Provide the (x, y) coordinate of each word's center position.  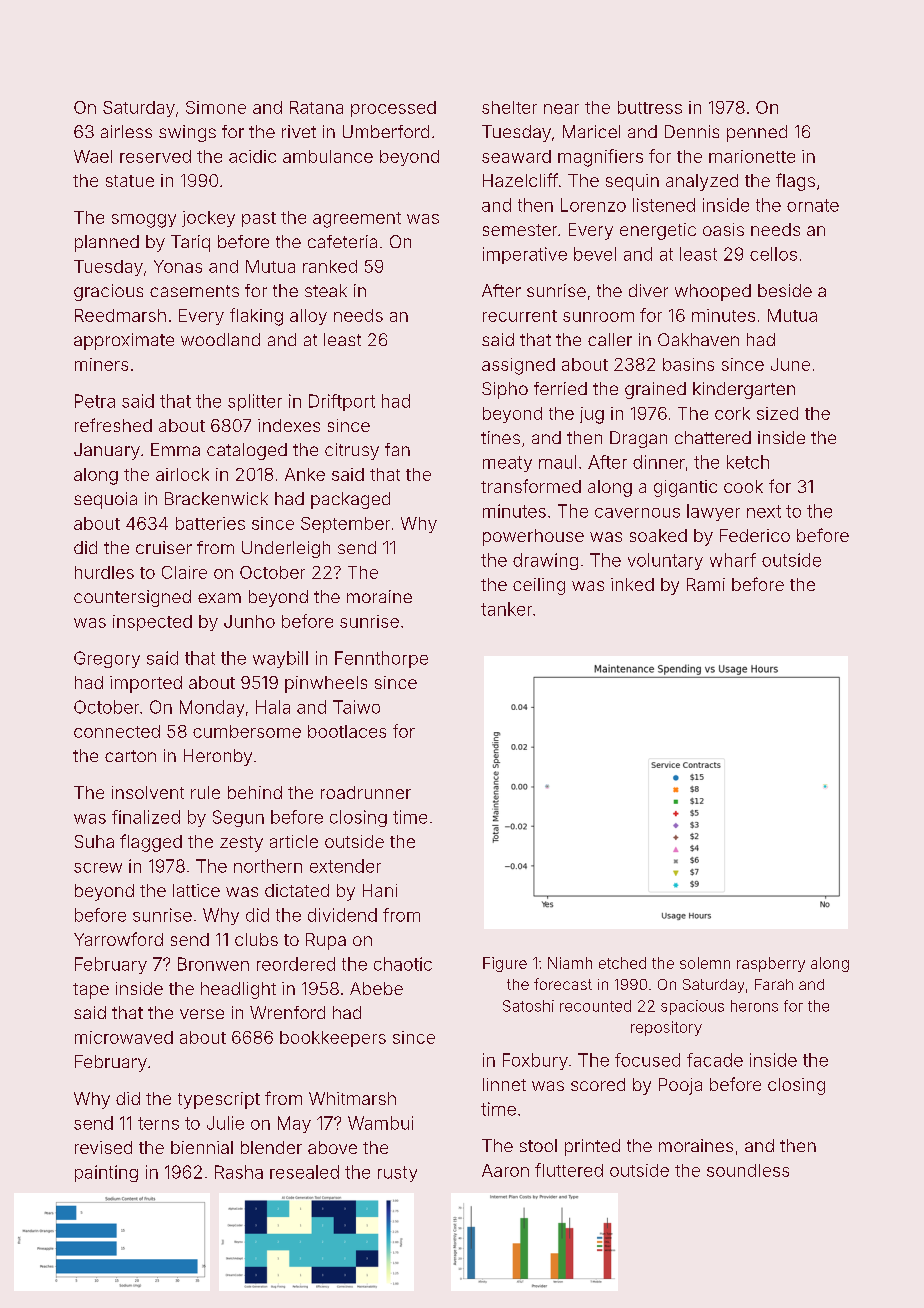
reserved (155, 156)
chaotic (403, 964)
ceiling (539, 586)
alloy (308, 317)
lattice (196, 890)
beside (785, 290)
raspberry (771, 964)
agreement (357, 220)
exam (219, 598)
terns (158, 1123)
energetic (658, 231)
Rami (706, 584)
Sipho (505, 390)
